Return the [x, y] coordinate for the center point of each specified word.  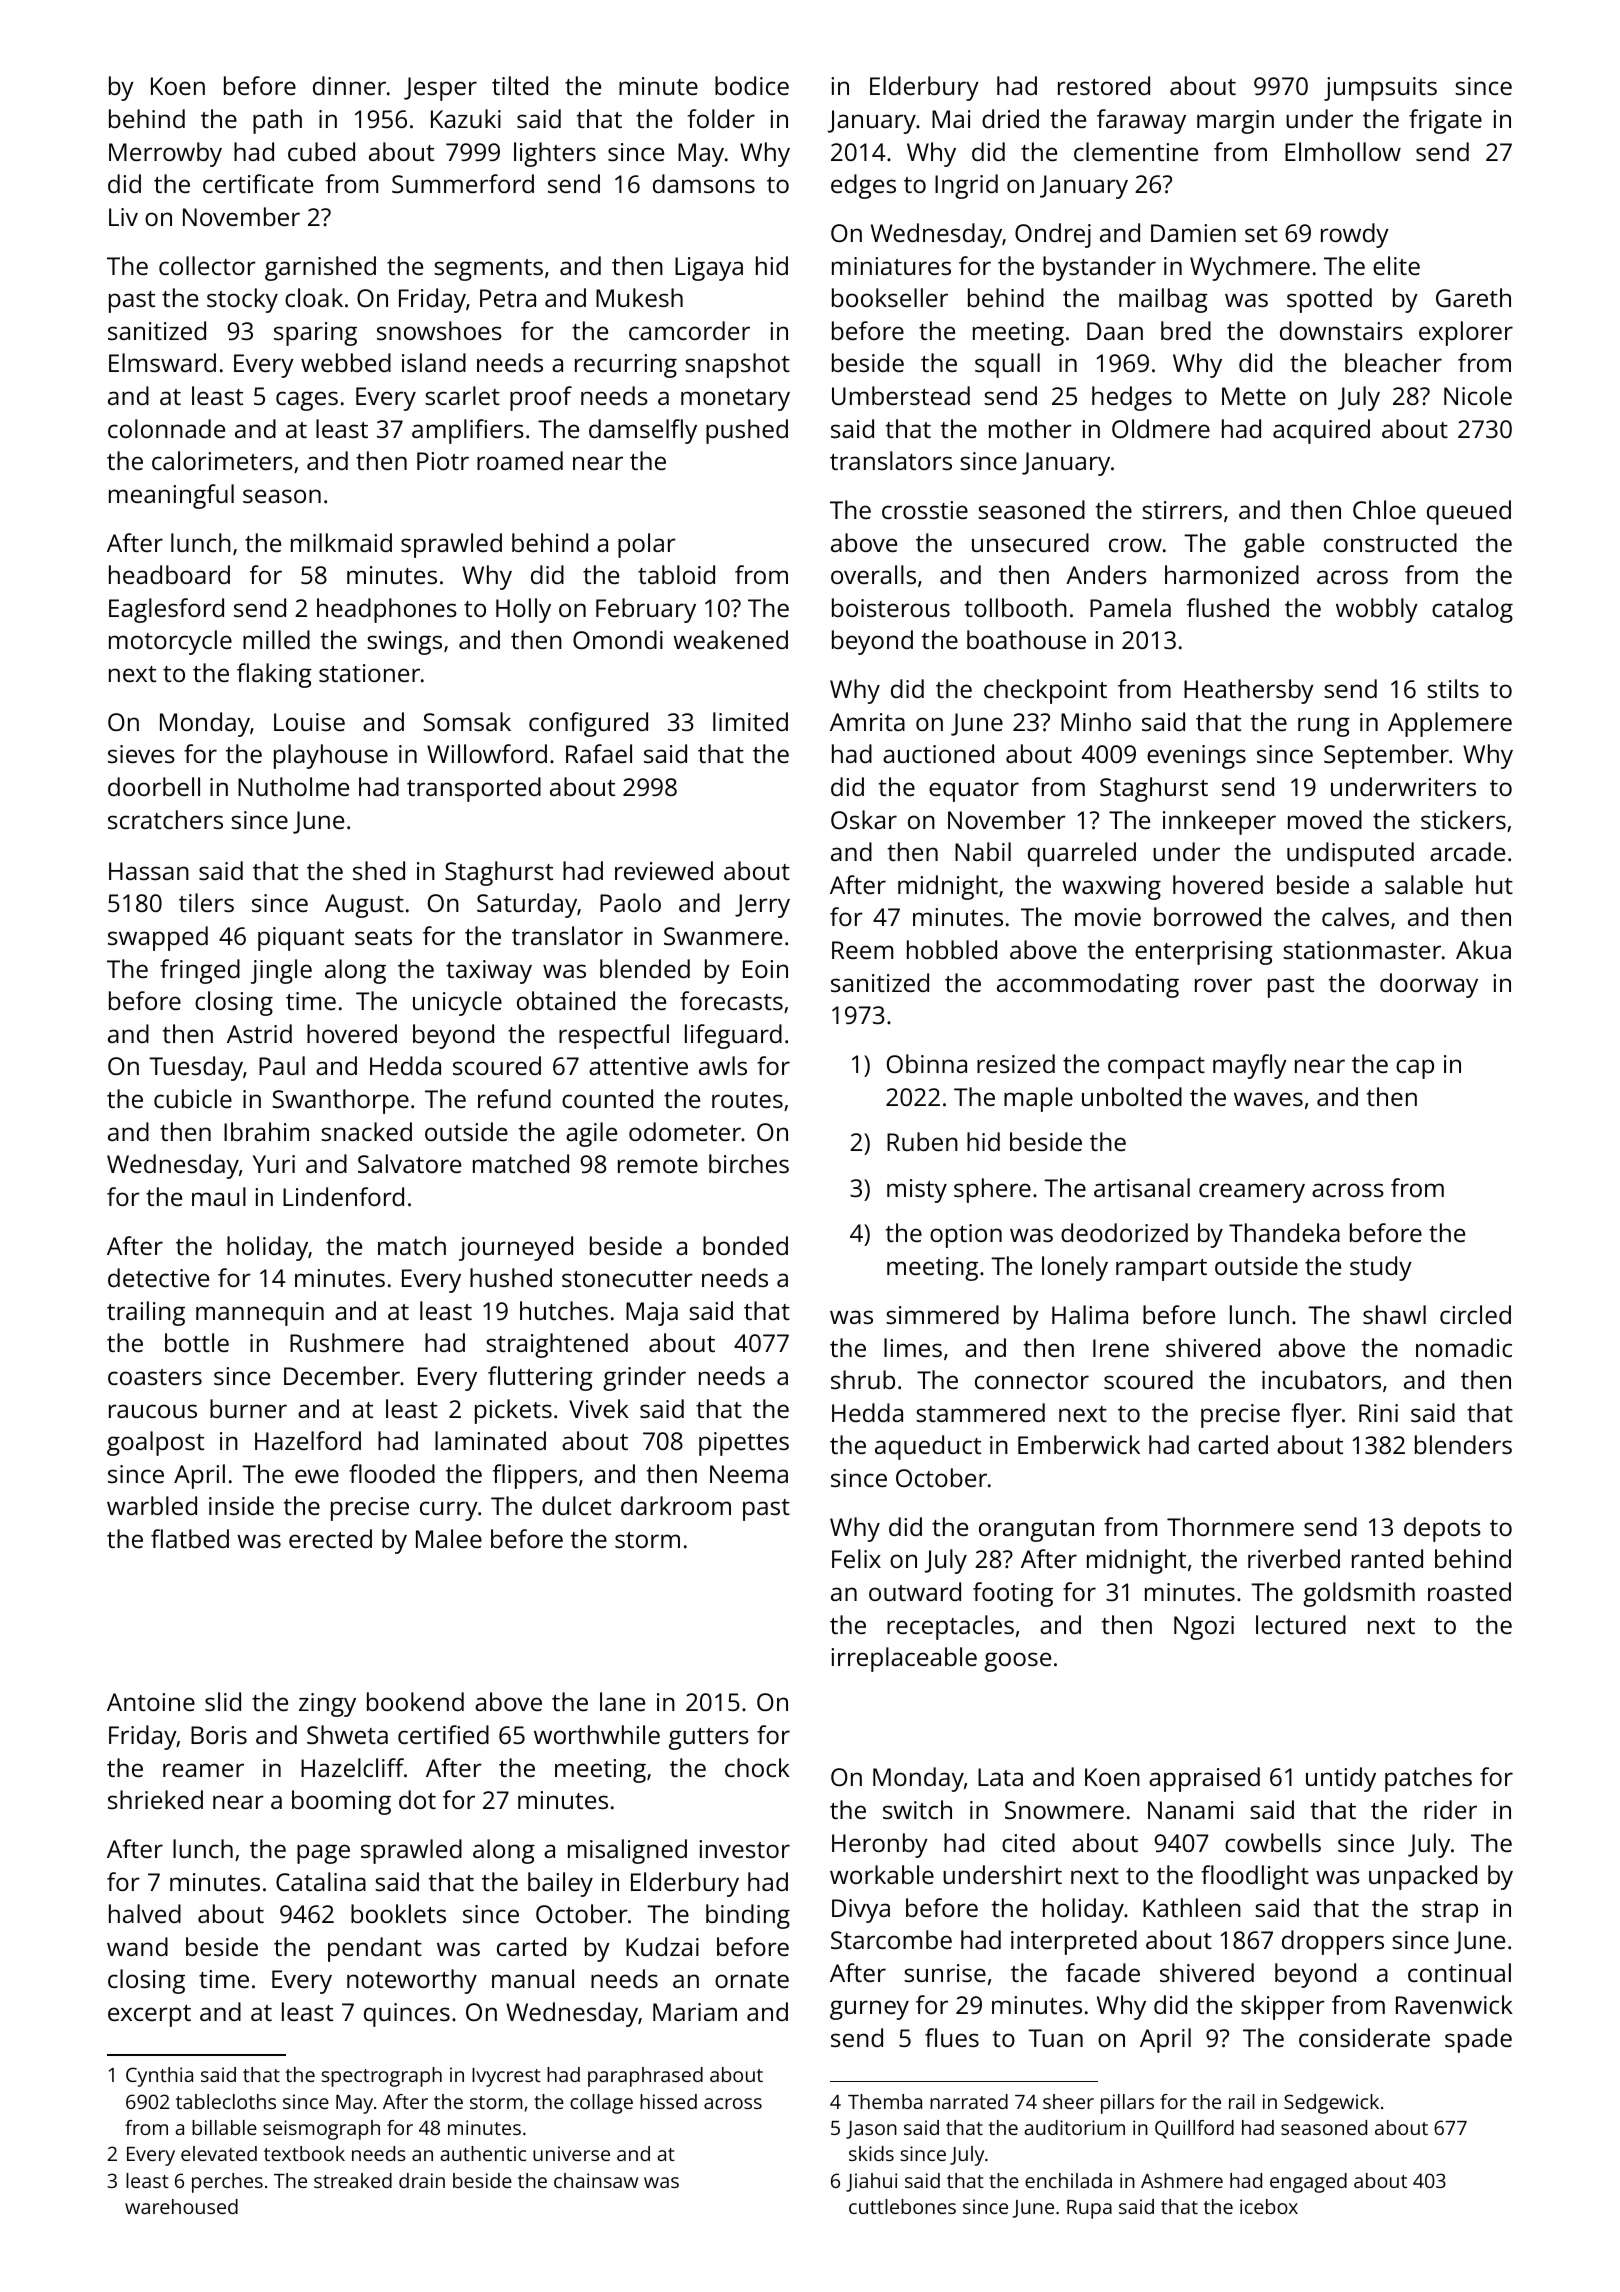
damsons [704, 183]
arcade [1467, 851]
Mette [1254, 396]
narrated [969, 2101]
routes [747, 1100]
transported [474, 789]
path [277, 121]
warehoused [181, 2206]
